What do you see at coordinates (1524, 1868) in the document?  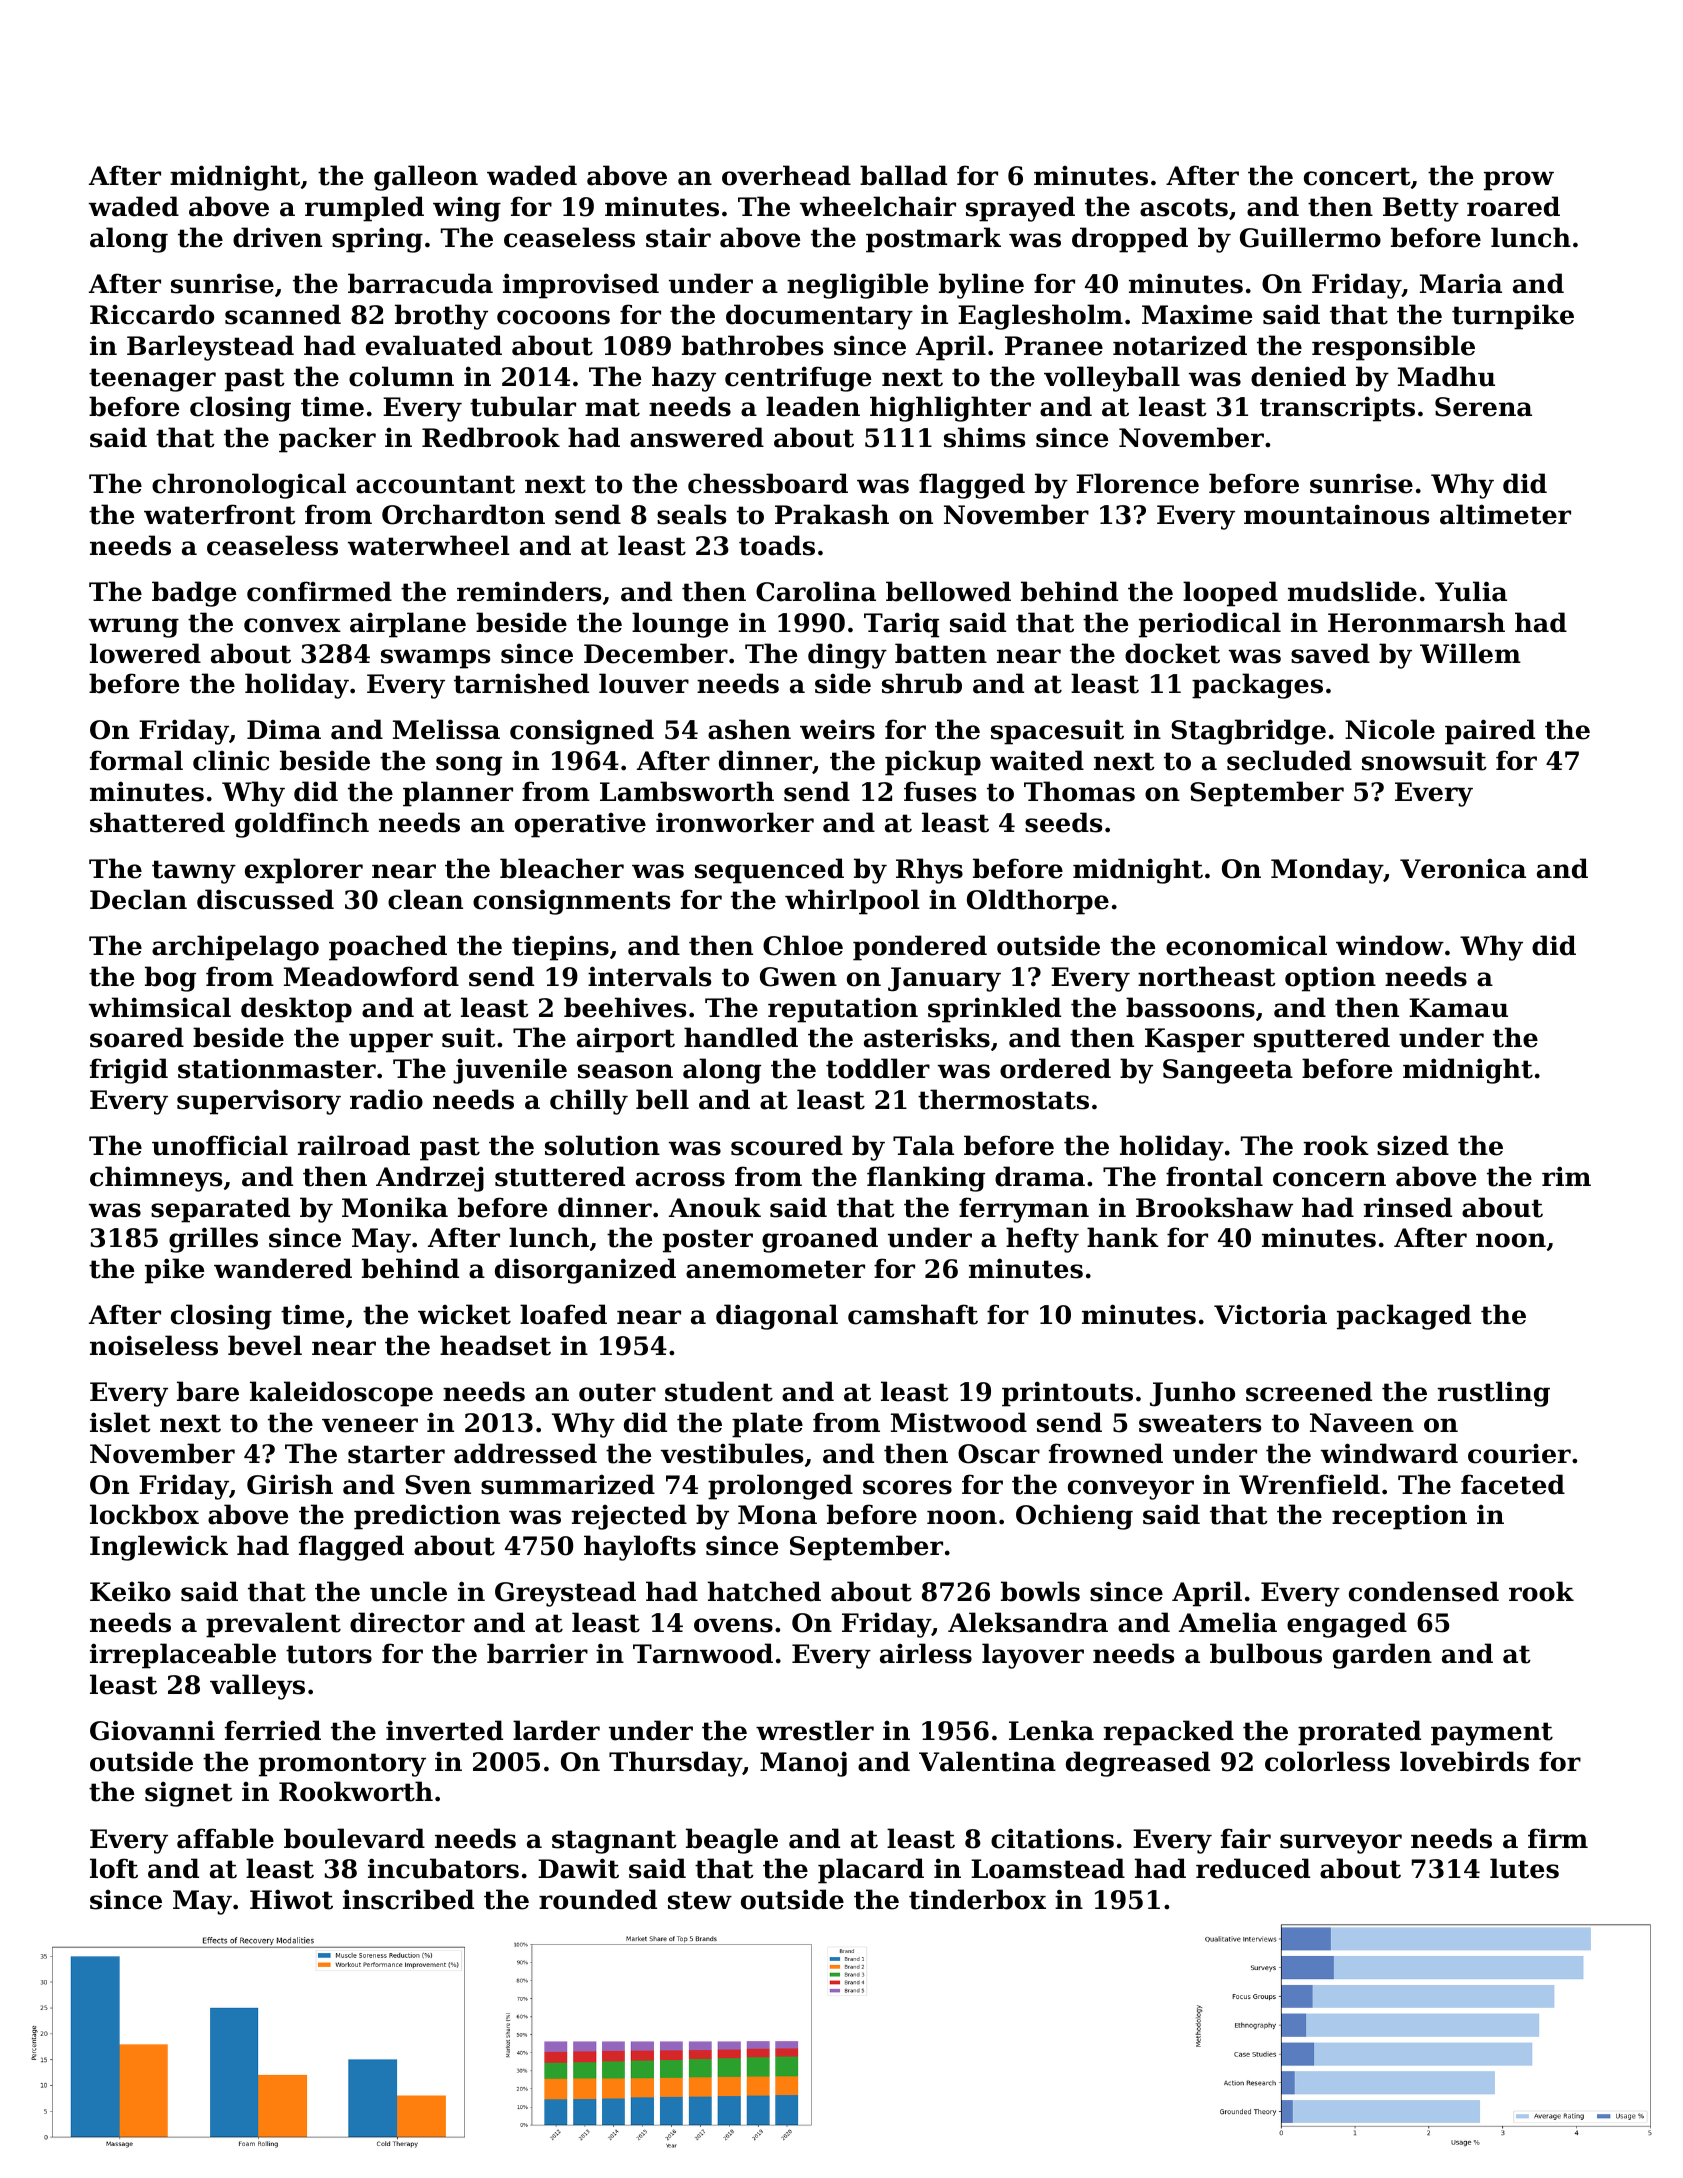 I see `lutes` at bounding box center [1524, 1868].
